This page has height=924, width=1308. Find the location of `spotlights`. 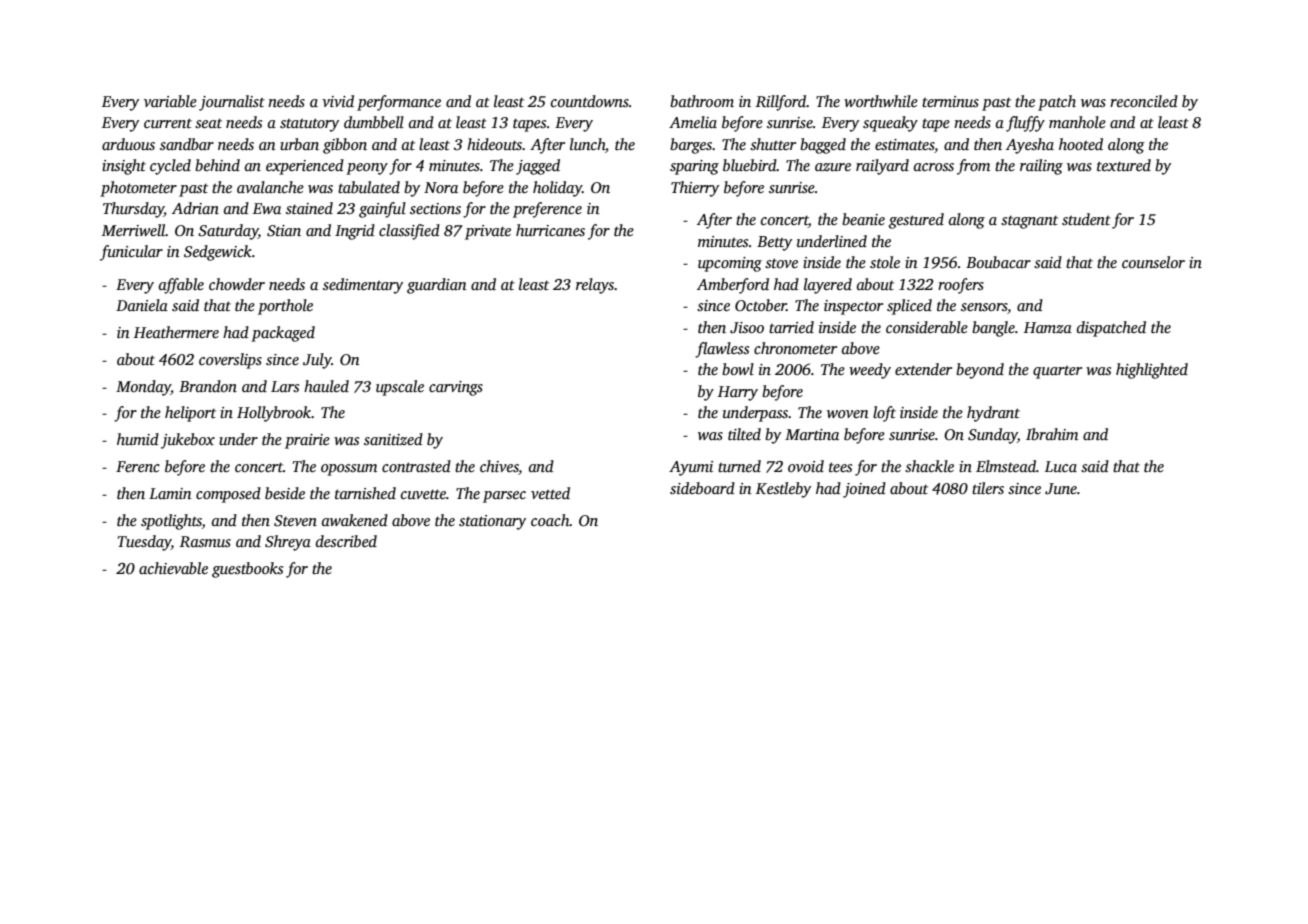

spotlights is located at coordinates (171, 522).
